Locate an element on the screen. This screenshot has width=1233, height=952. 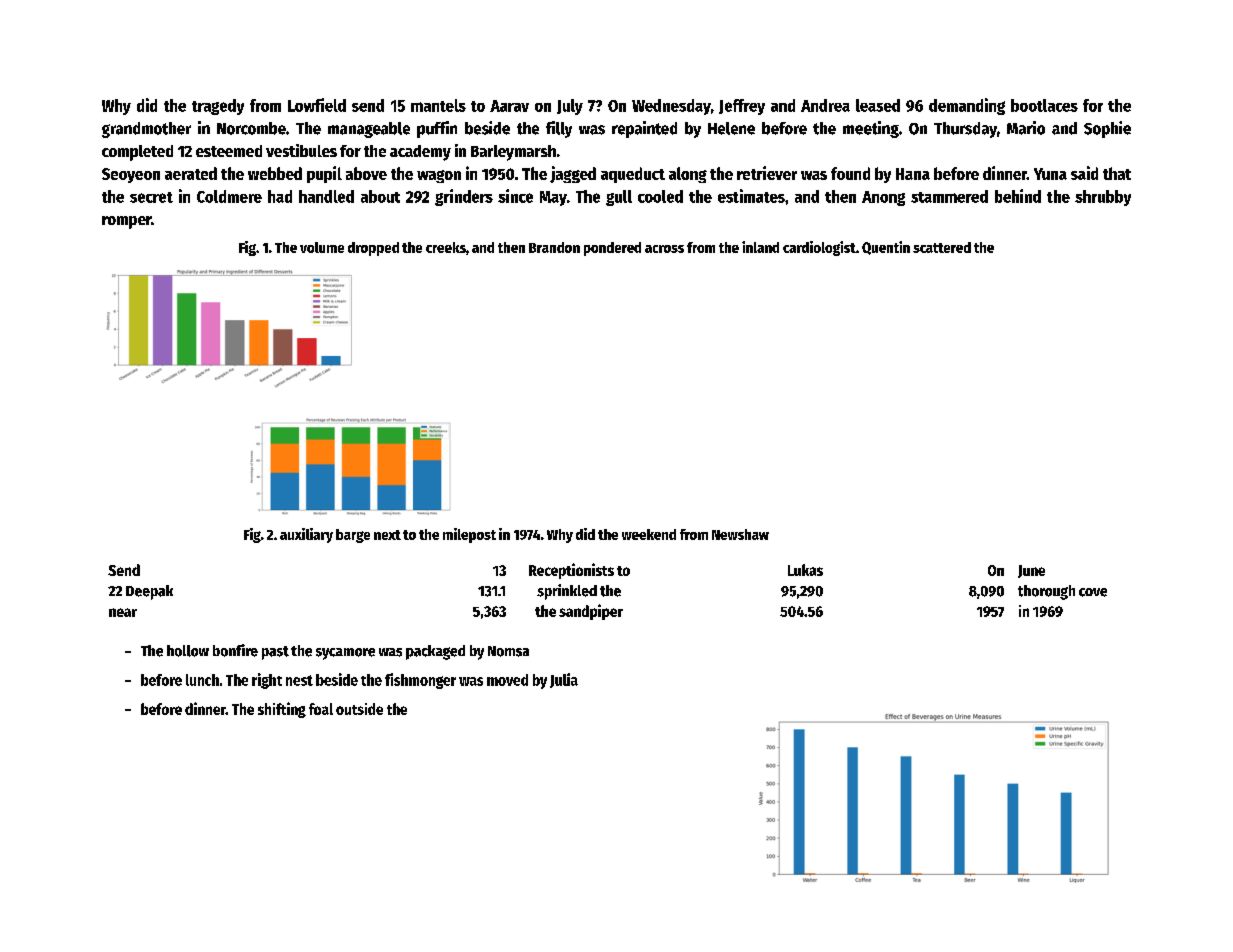
Aarav is located at coordinates (509, 106).
